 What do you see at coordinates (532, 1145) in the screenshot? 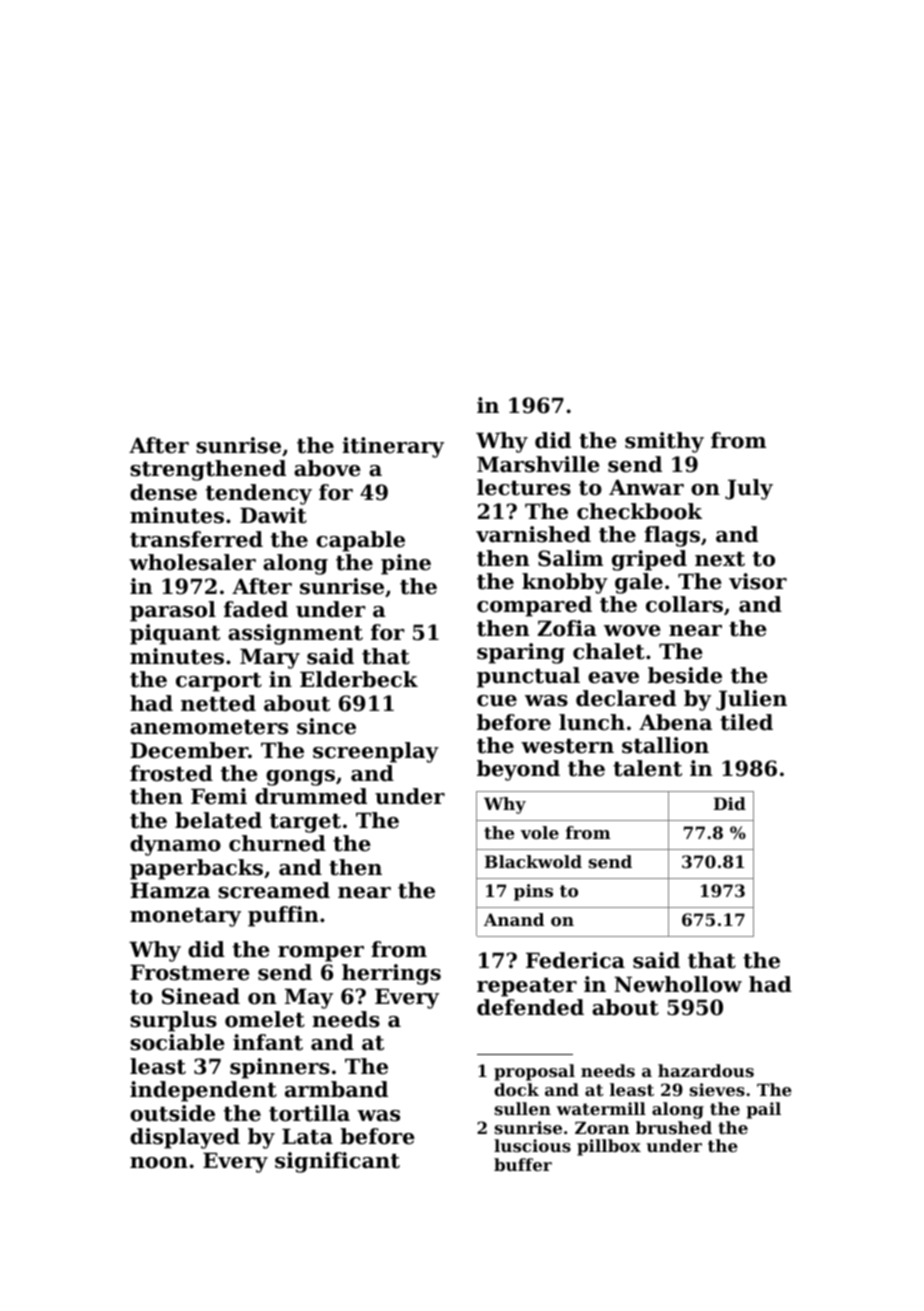
I see `luscious` at bounding box center [532, 1145].
